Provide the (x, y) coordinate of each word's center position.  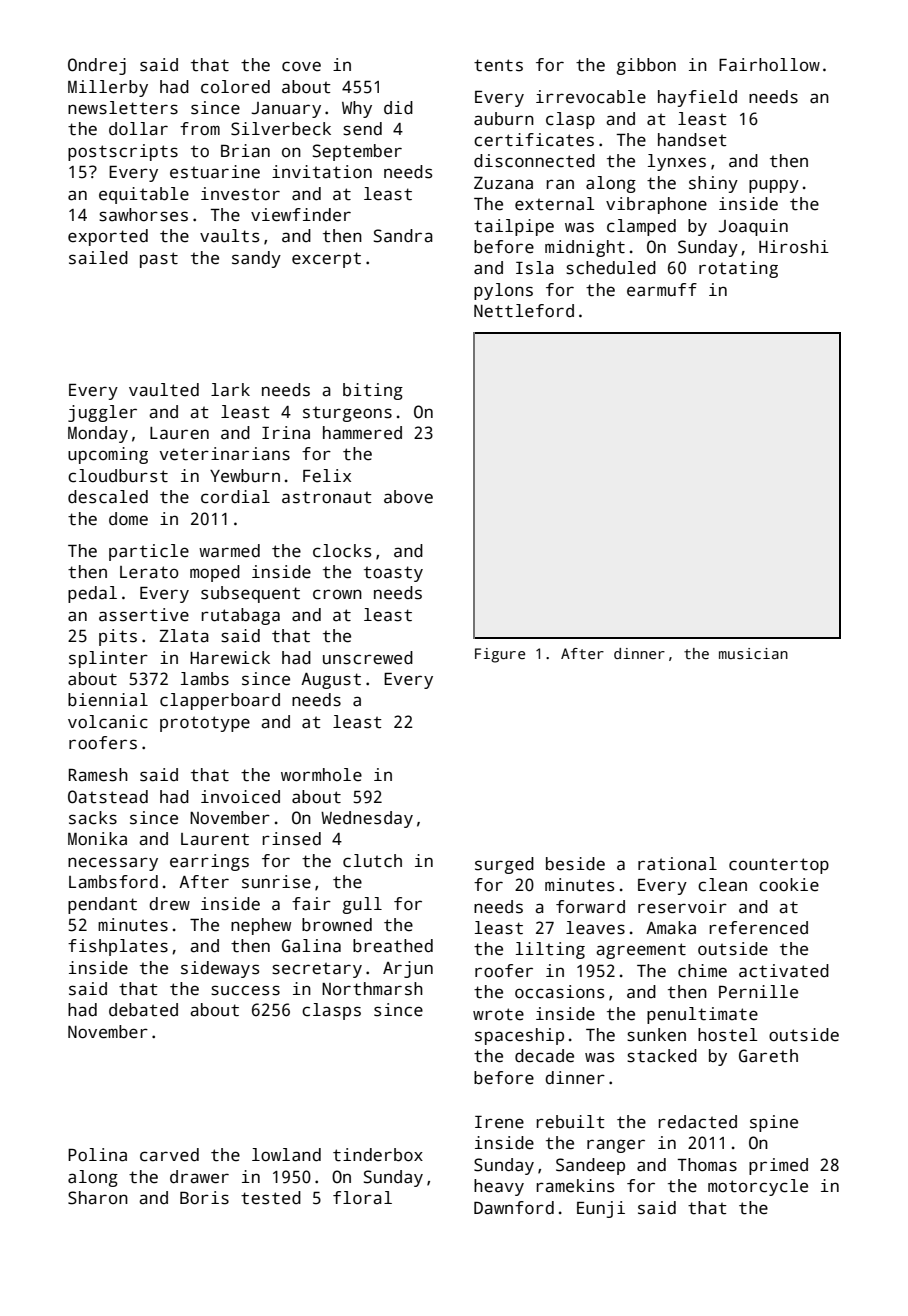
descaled (108, 497)
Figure (500, 655)
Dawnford (514, 1208)
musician (753, 653)
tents (498, 65)
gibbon (646, 66)
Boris (204, 1198)
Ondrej (97, 66)
